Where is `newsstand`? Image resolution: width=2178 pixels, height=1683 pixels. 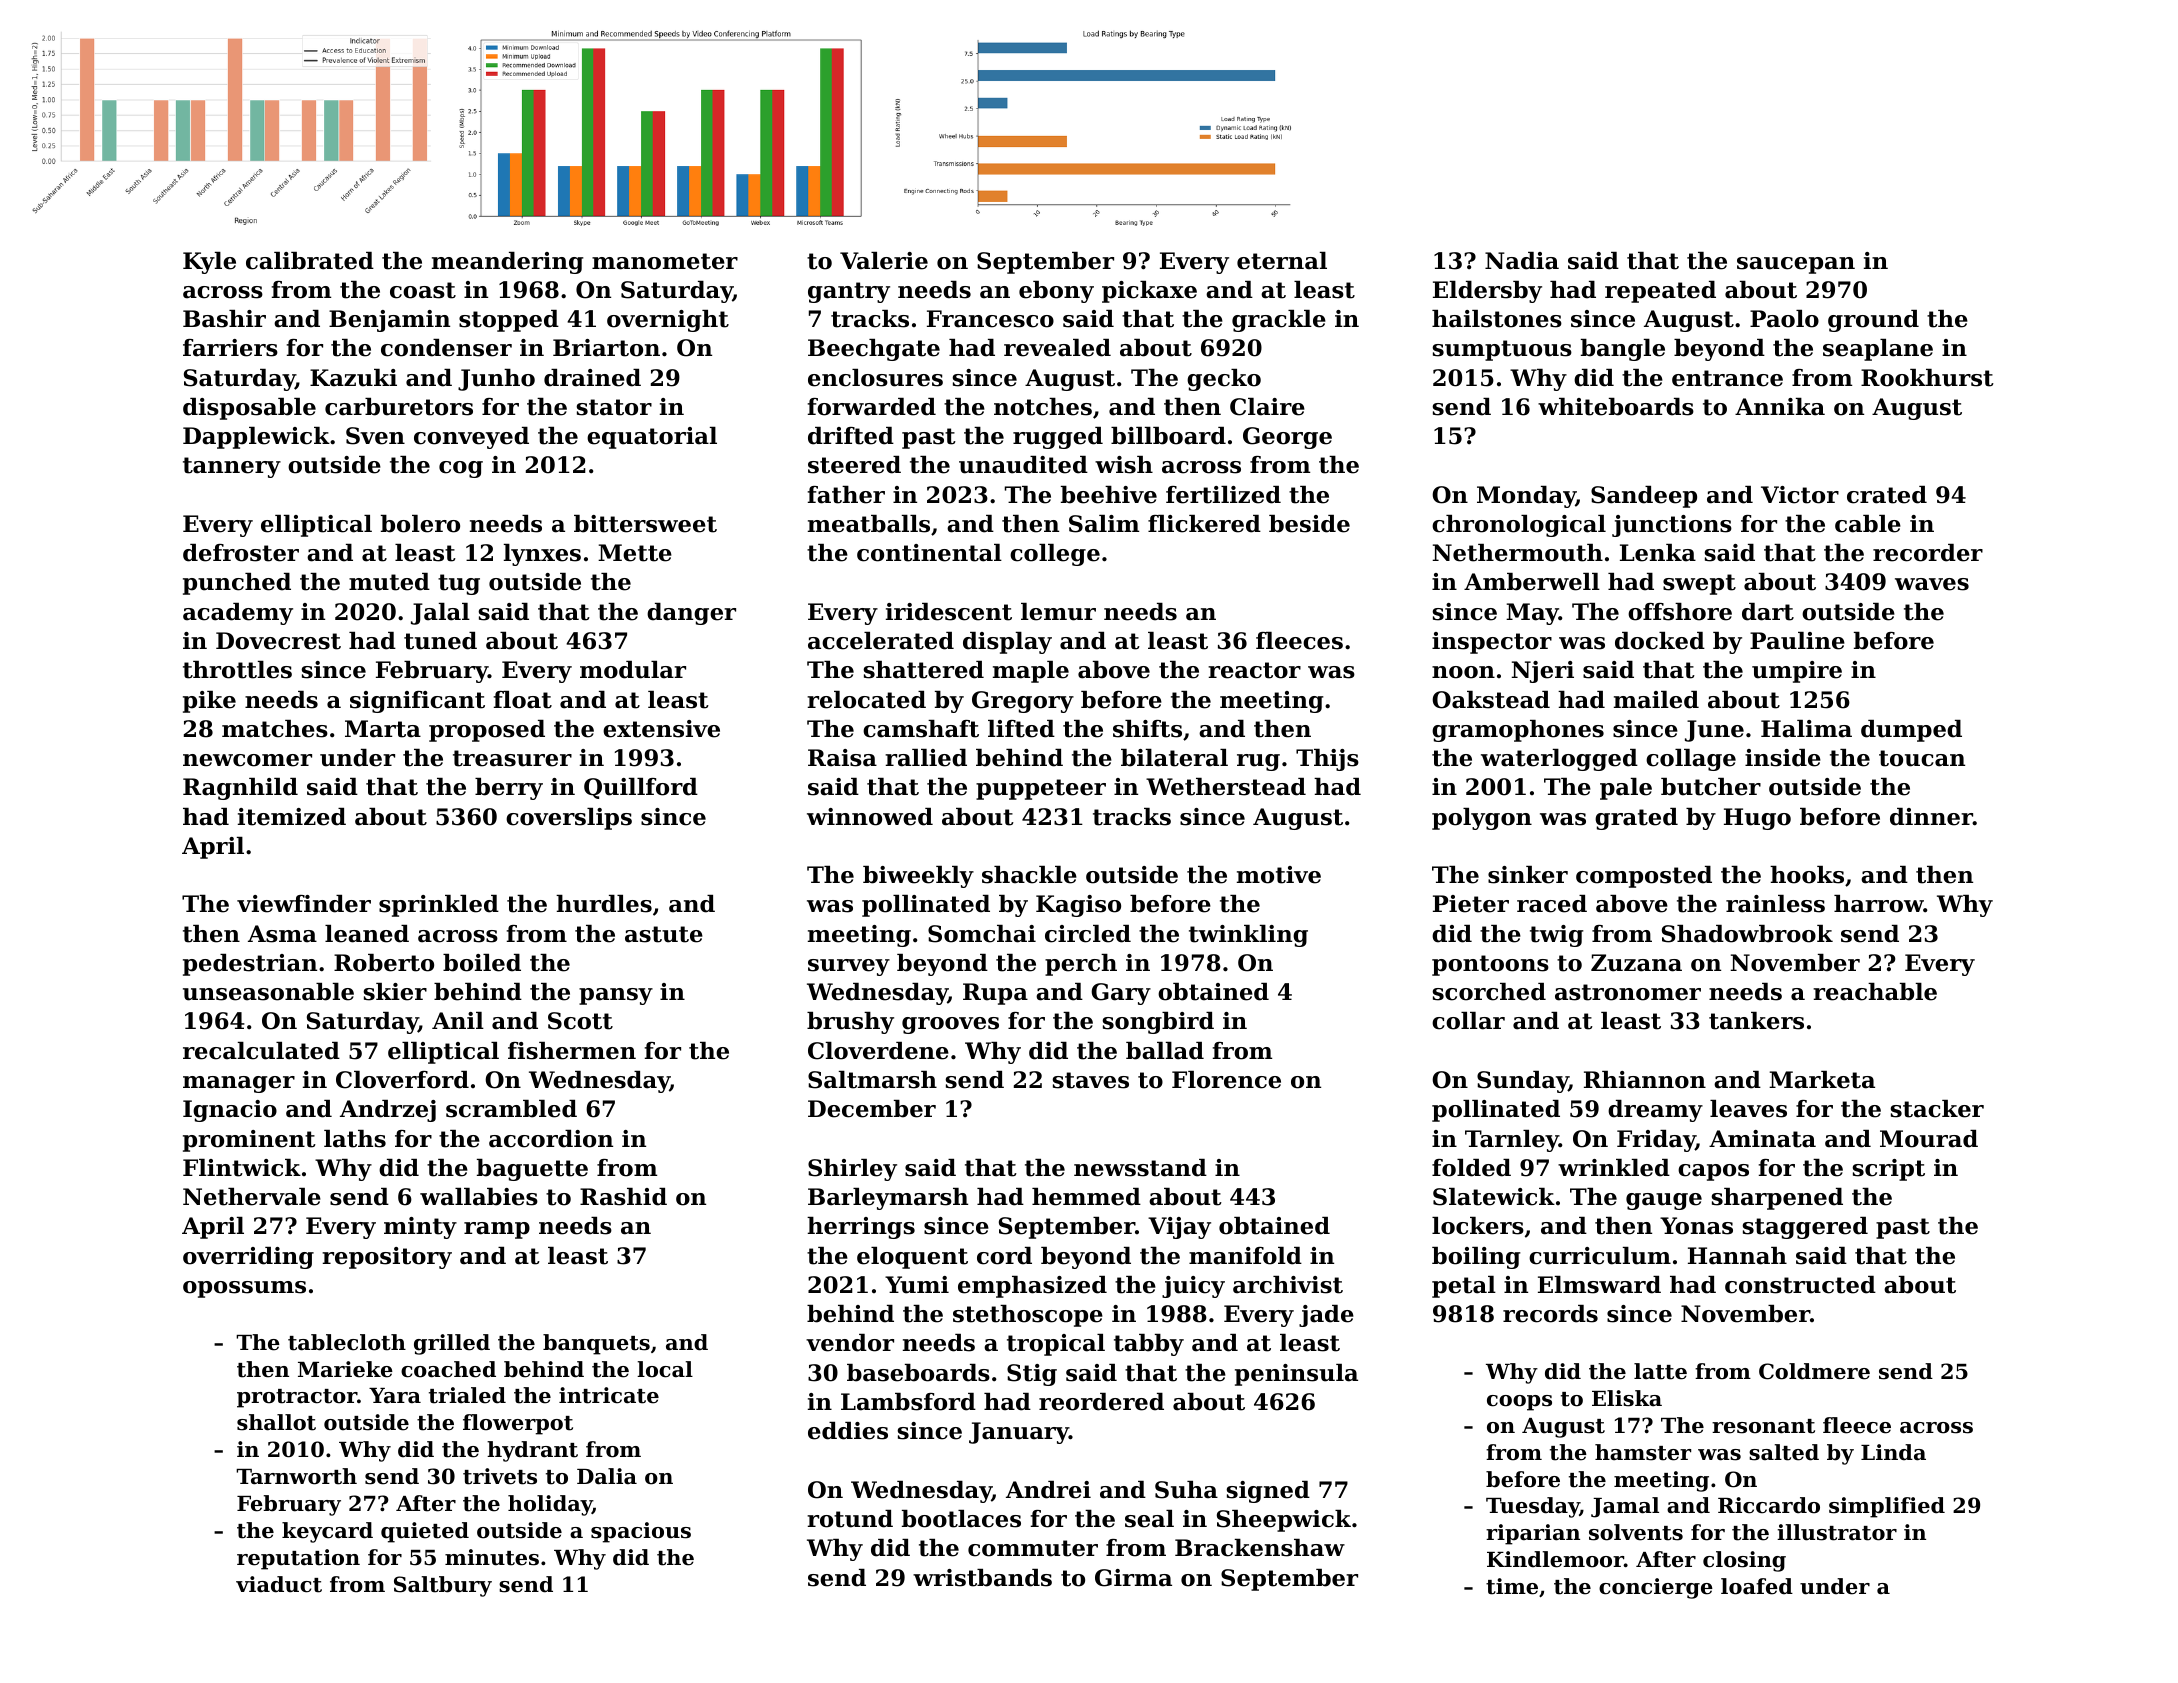
newsstand is located at coordinates (1140, 1168).
